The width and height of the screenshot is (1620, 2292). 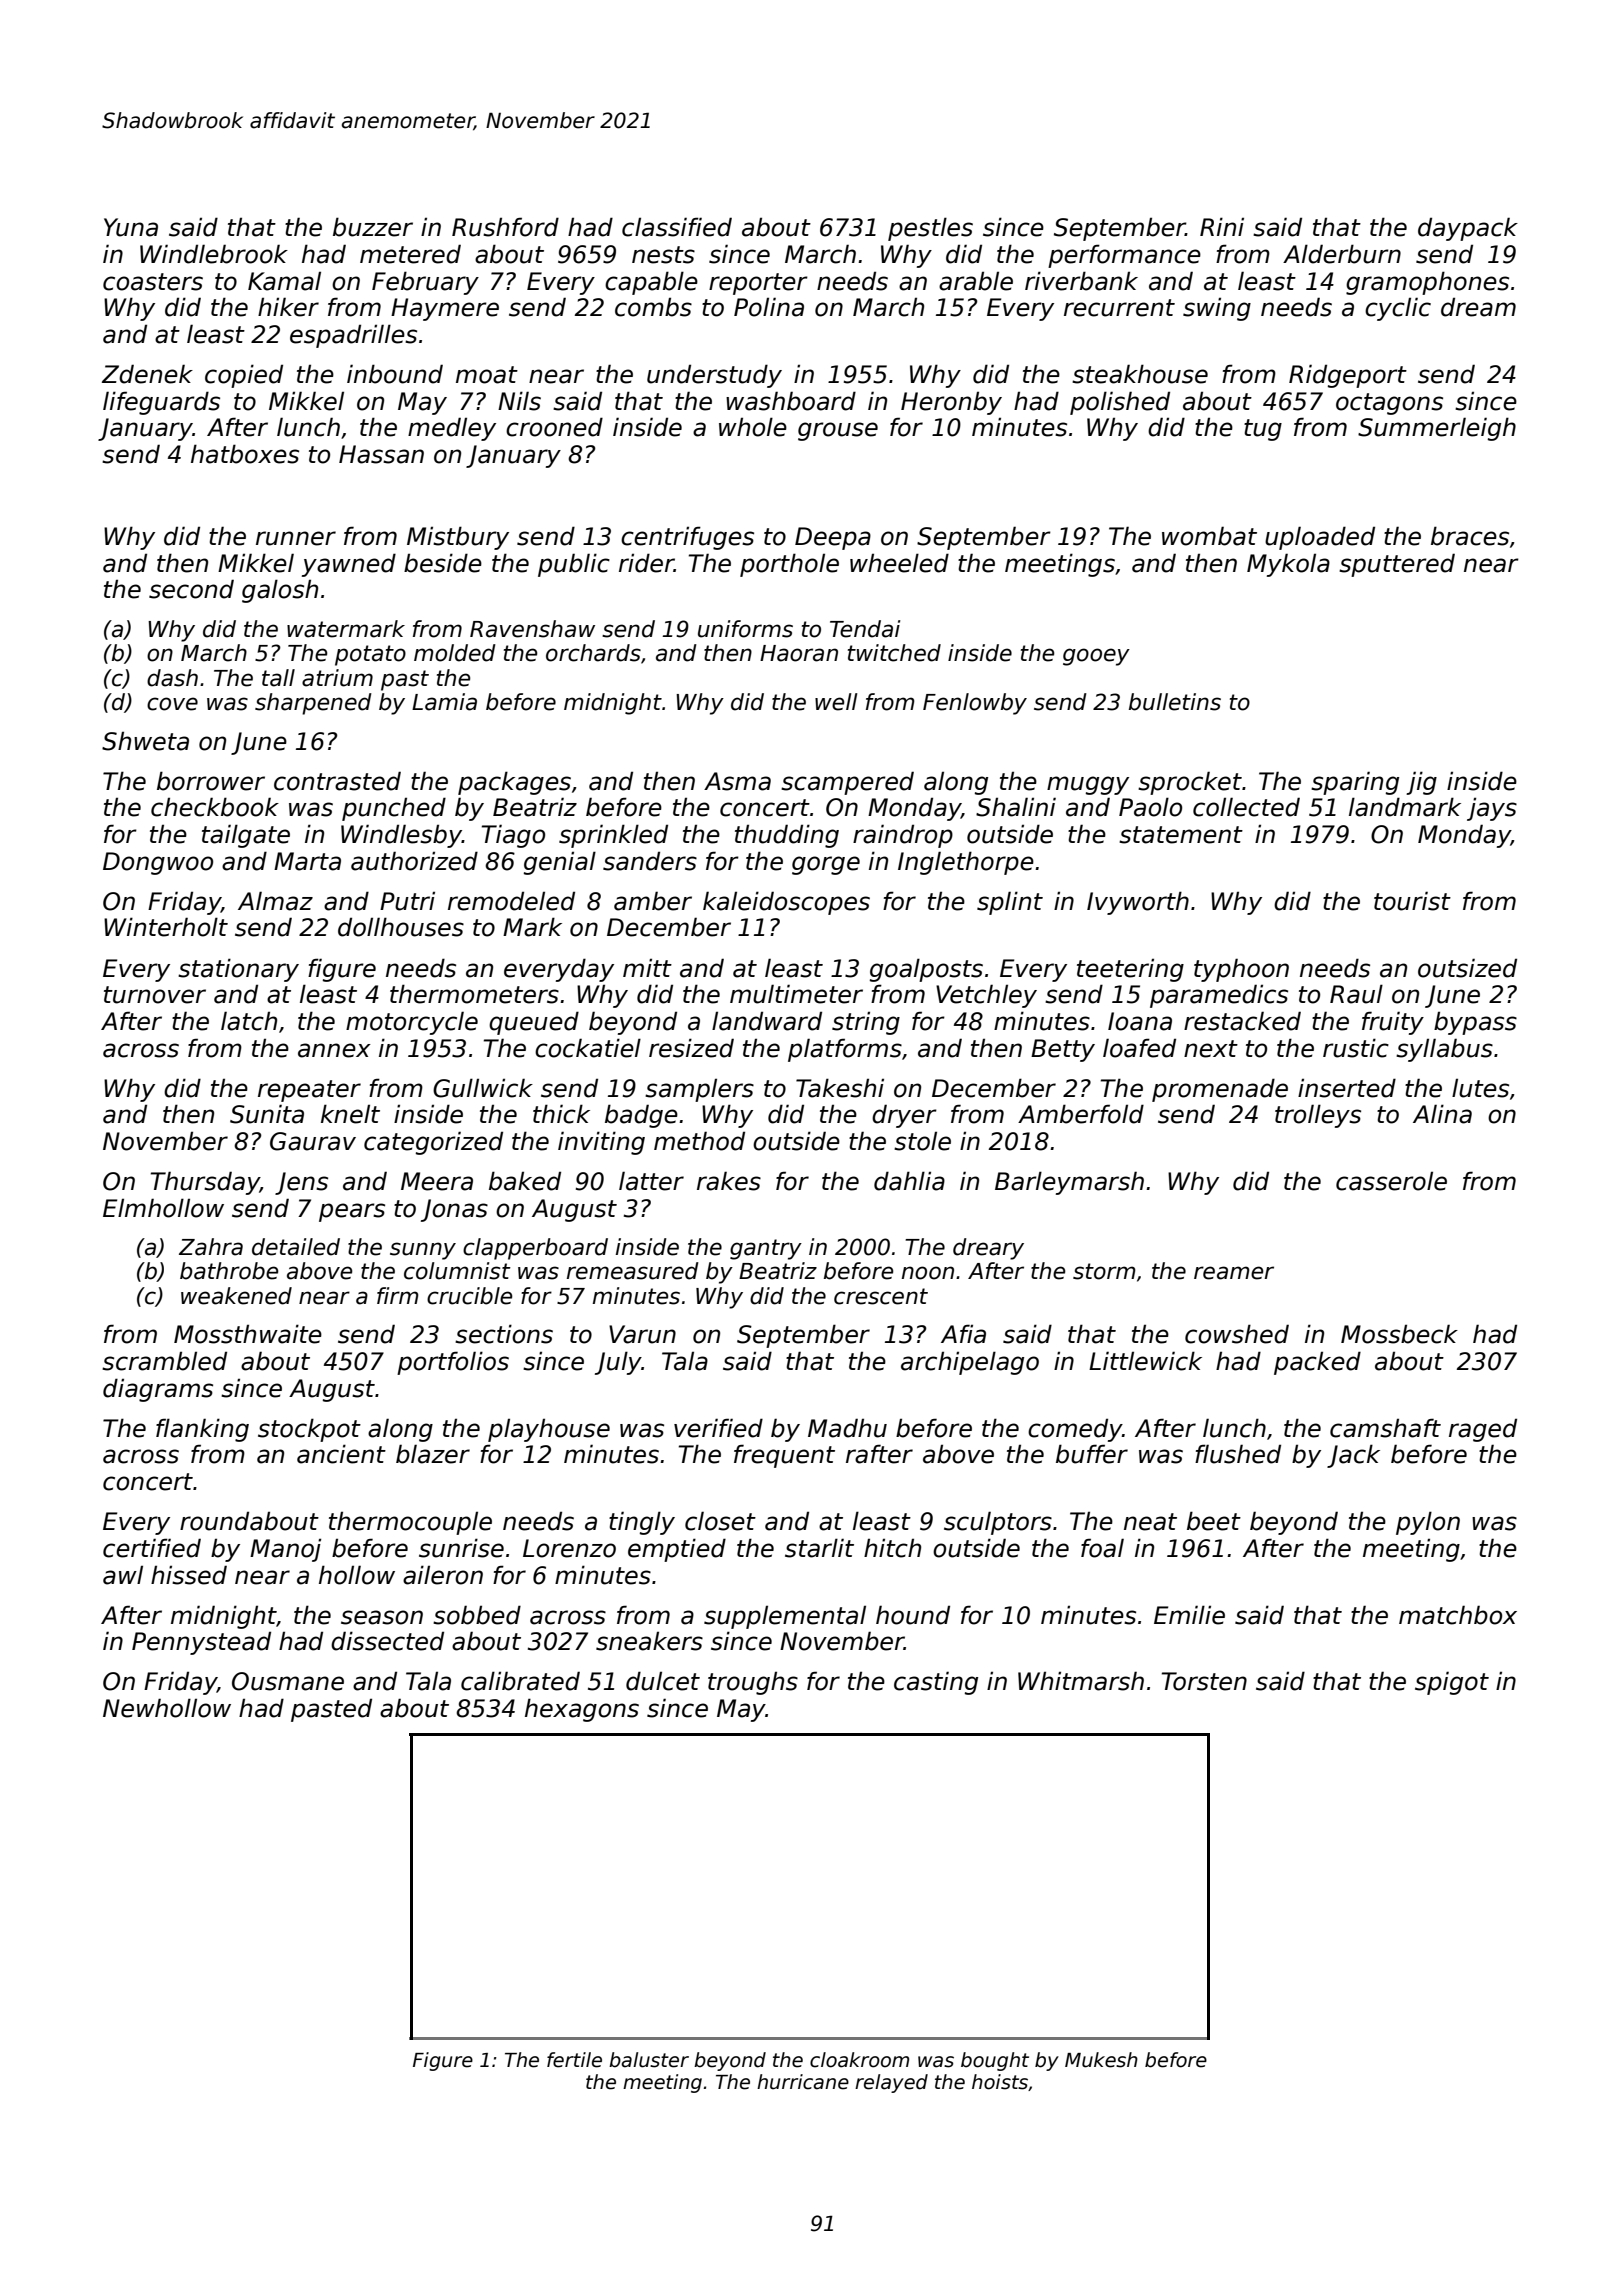 What do you see at coordinates (930, 229) in the screenshot?
I see `pestles` at bounding box center [930, 229].
